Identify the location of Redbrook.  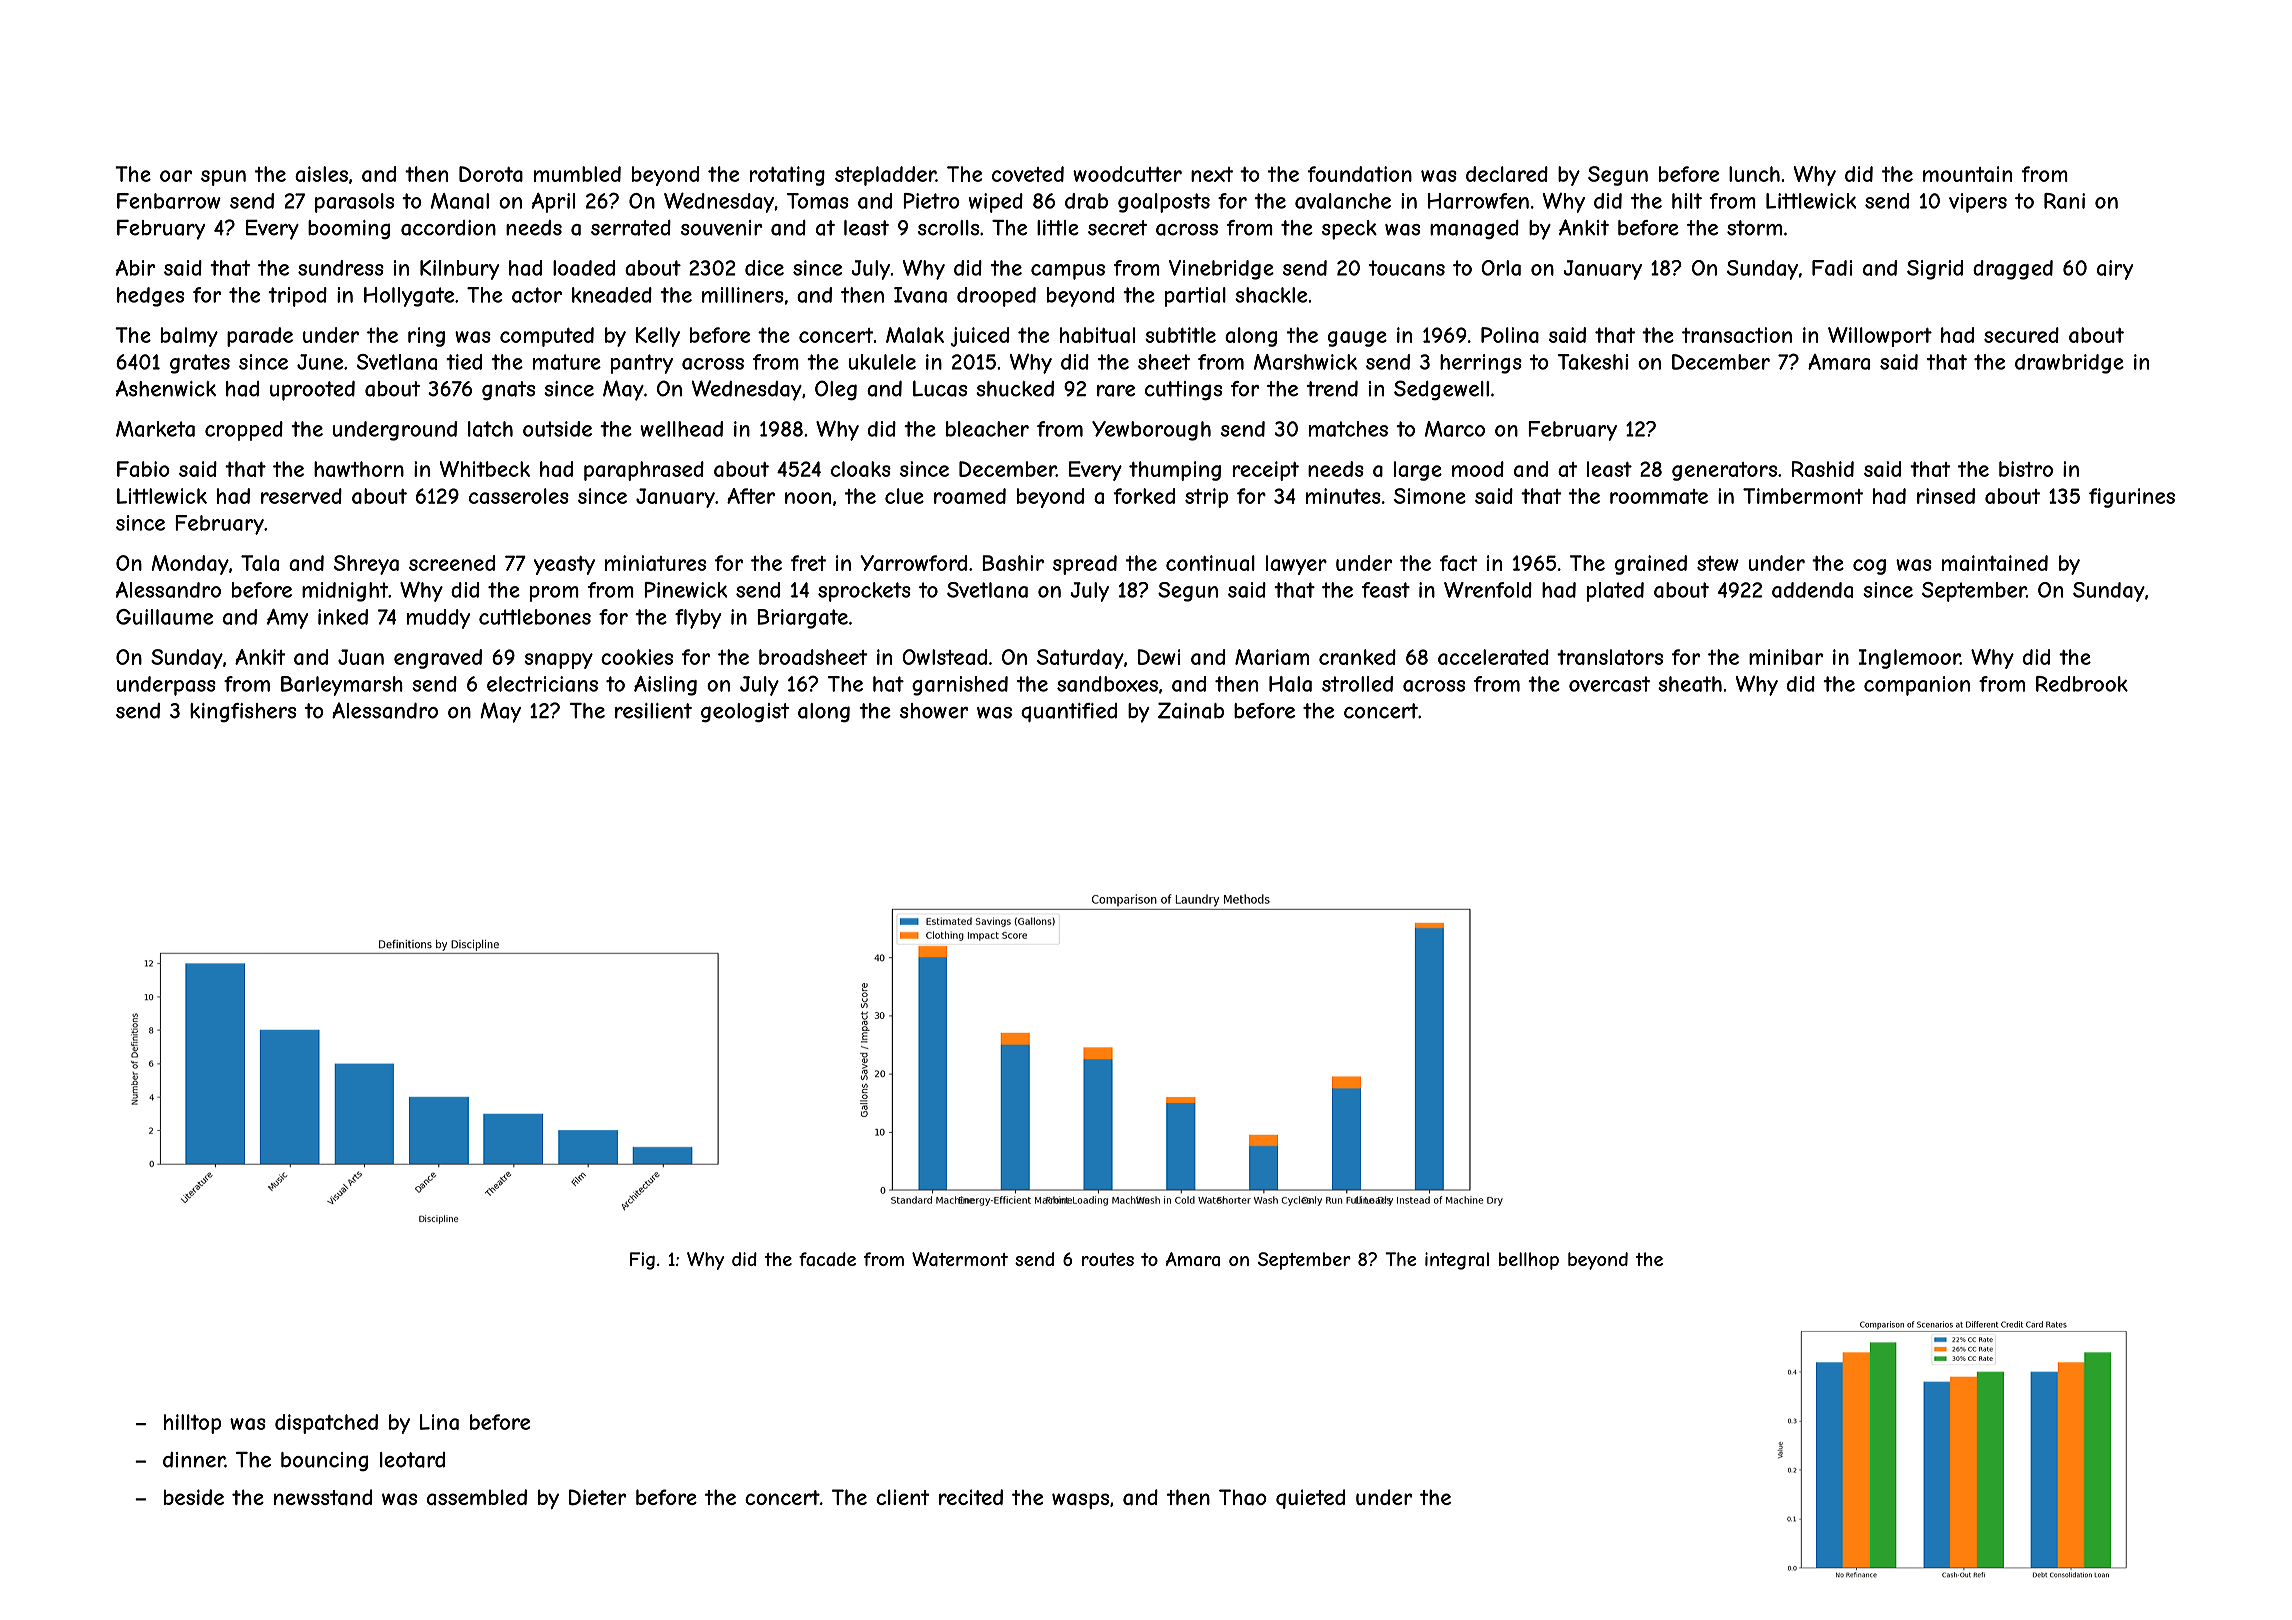
(2082, 684).
